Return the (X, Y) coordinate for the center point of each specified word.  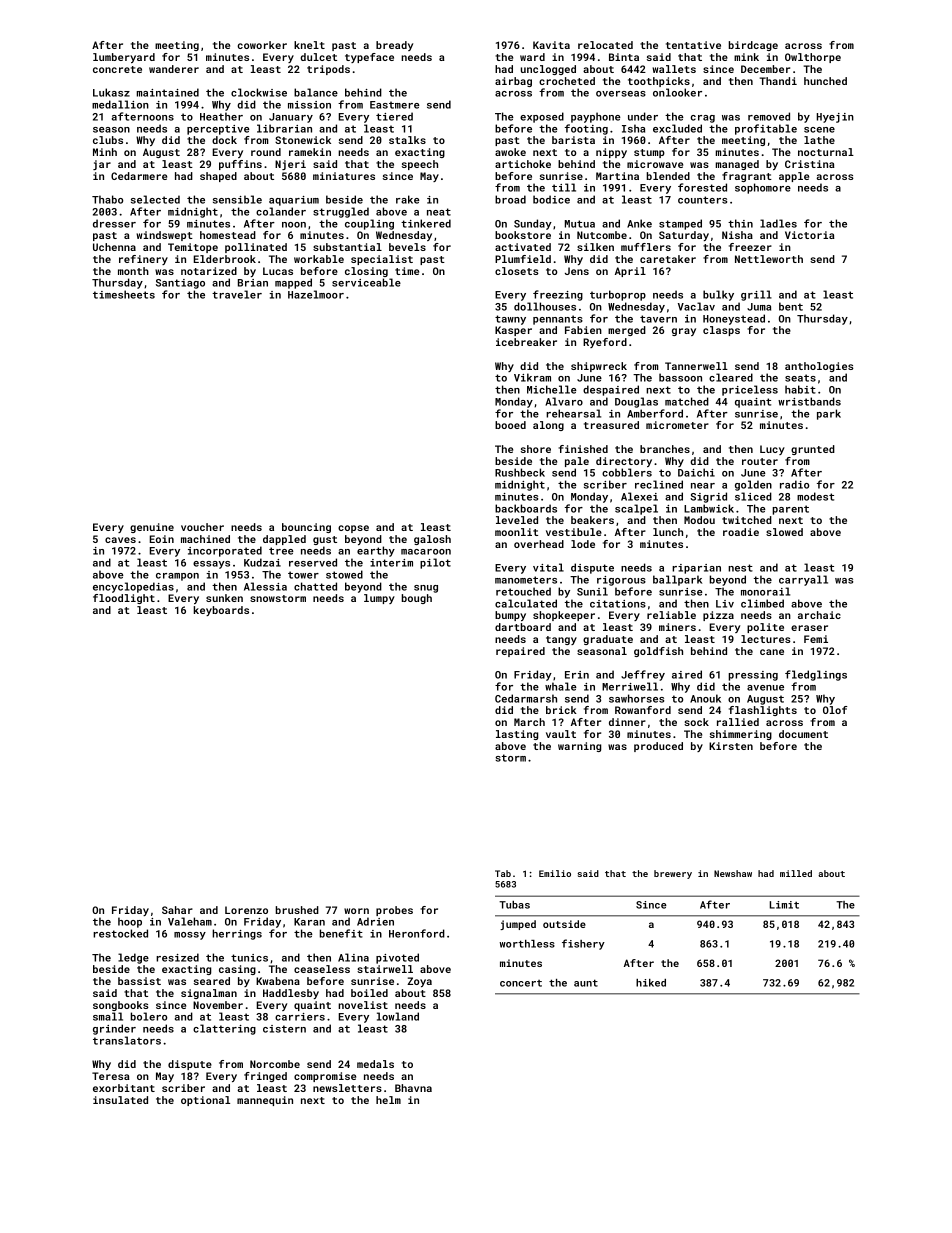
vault (561, 734)
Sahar (177, 910)
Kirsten (731, 746)
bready (394, 46)
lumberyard (124, 58)
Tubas (514, 905)
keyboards (221, 611)
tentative (693, 45)
